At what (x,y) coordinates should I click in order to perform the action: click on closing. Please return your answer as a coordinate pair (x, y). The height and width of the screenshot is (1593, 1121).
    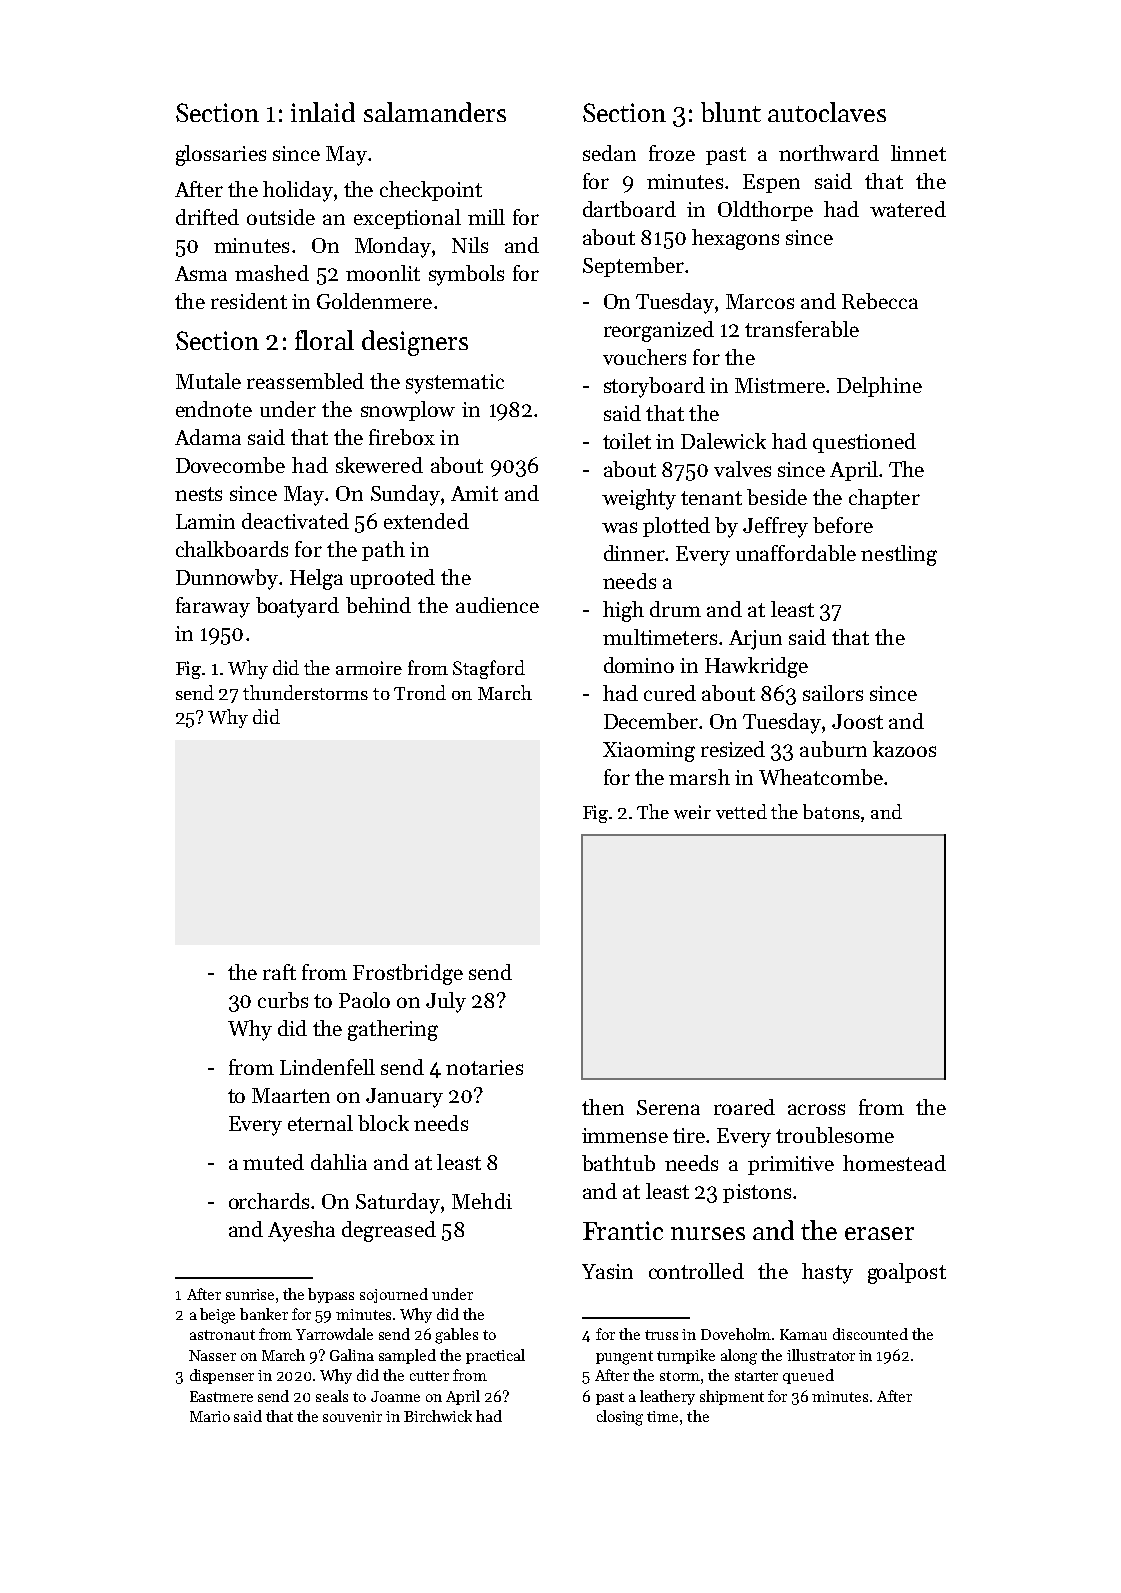
    Looking at the image, I should click on (620, 1418).
